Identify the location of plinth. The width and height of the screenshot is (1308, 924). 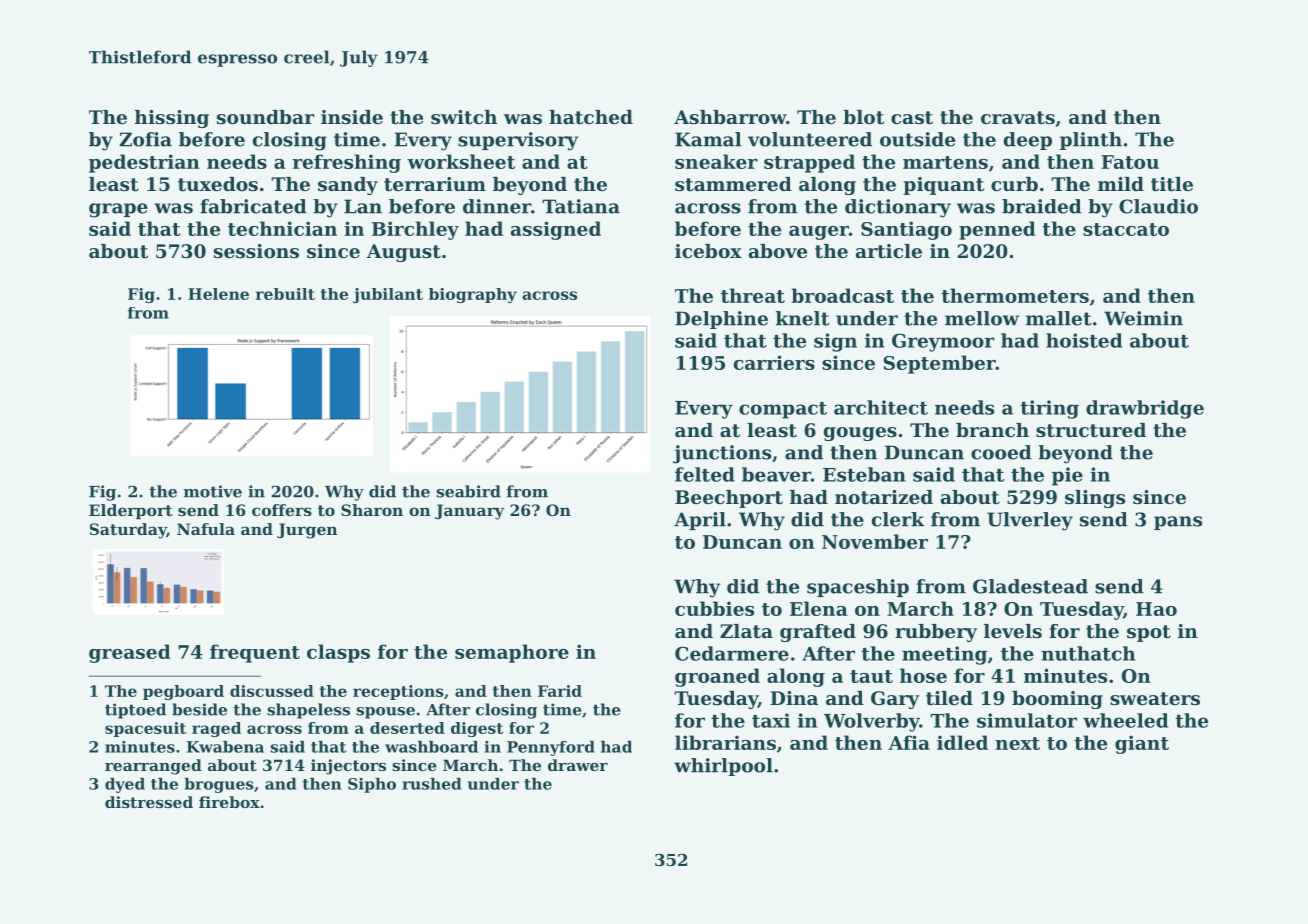
(1091, 141).
